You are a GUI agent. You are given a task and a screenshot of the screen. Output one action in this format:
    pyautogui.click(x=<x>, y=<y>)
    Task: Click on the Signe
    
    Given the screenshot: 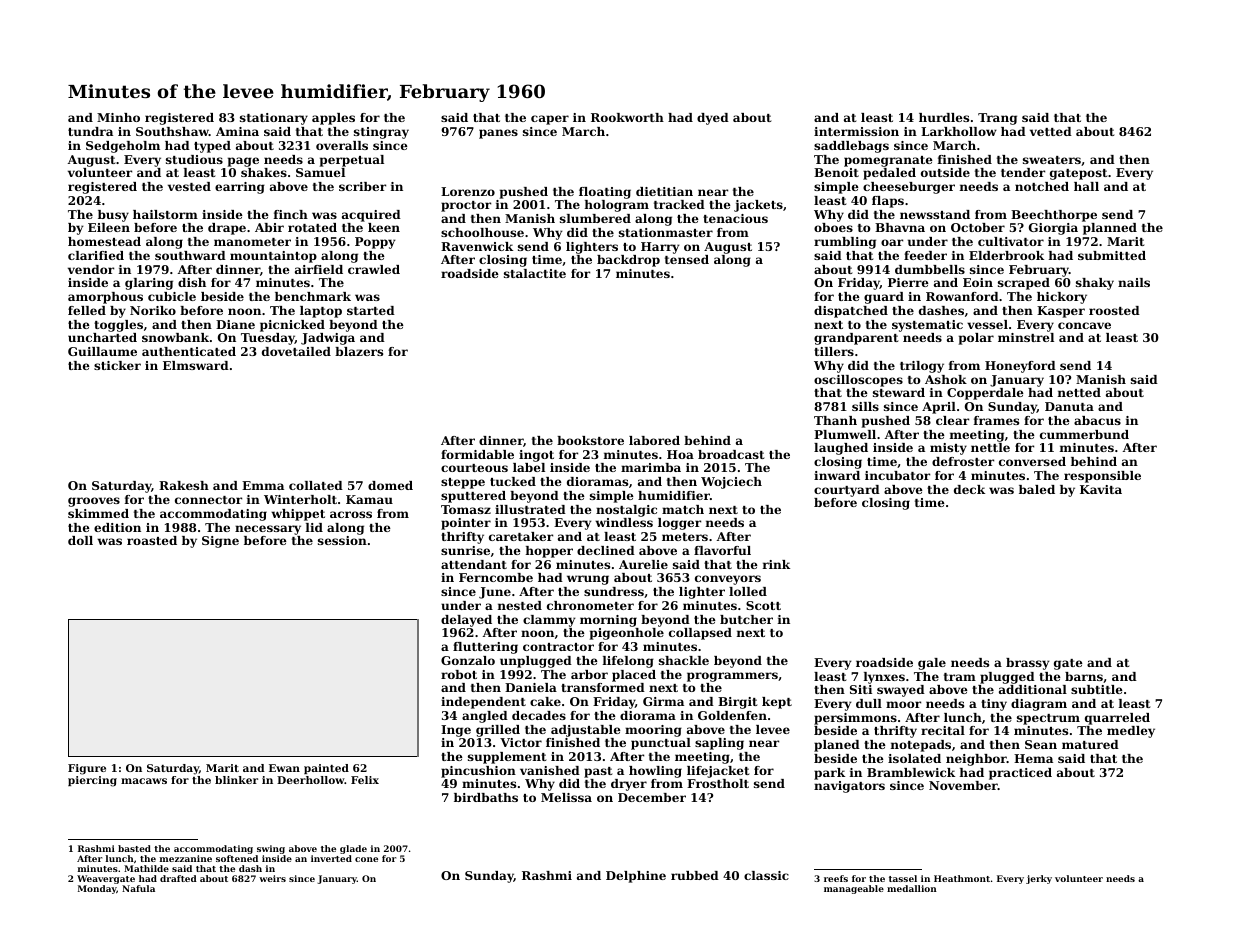 What is the action you would take?
    pyautogui.click(x=220, y=542)
